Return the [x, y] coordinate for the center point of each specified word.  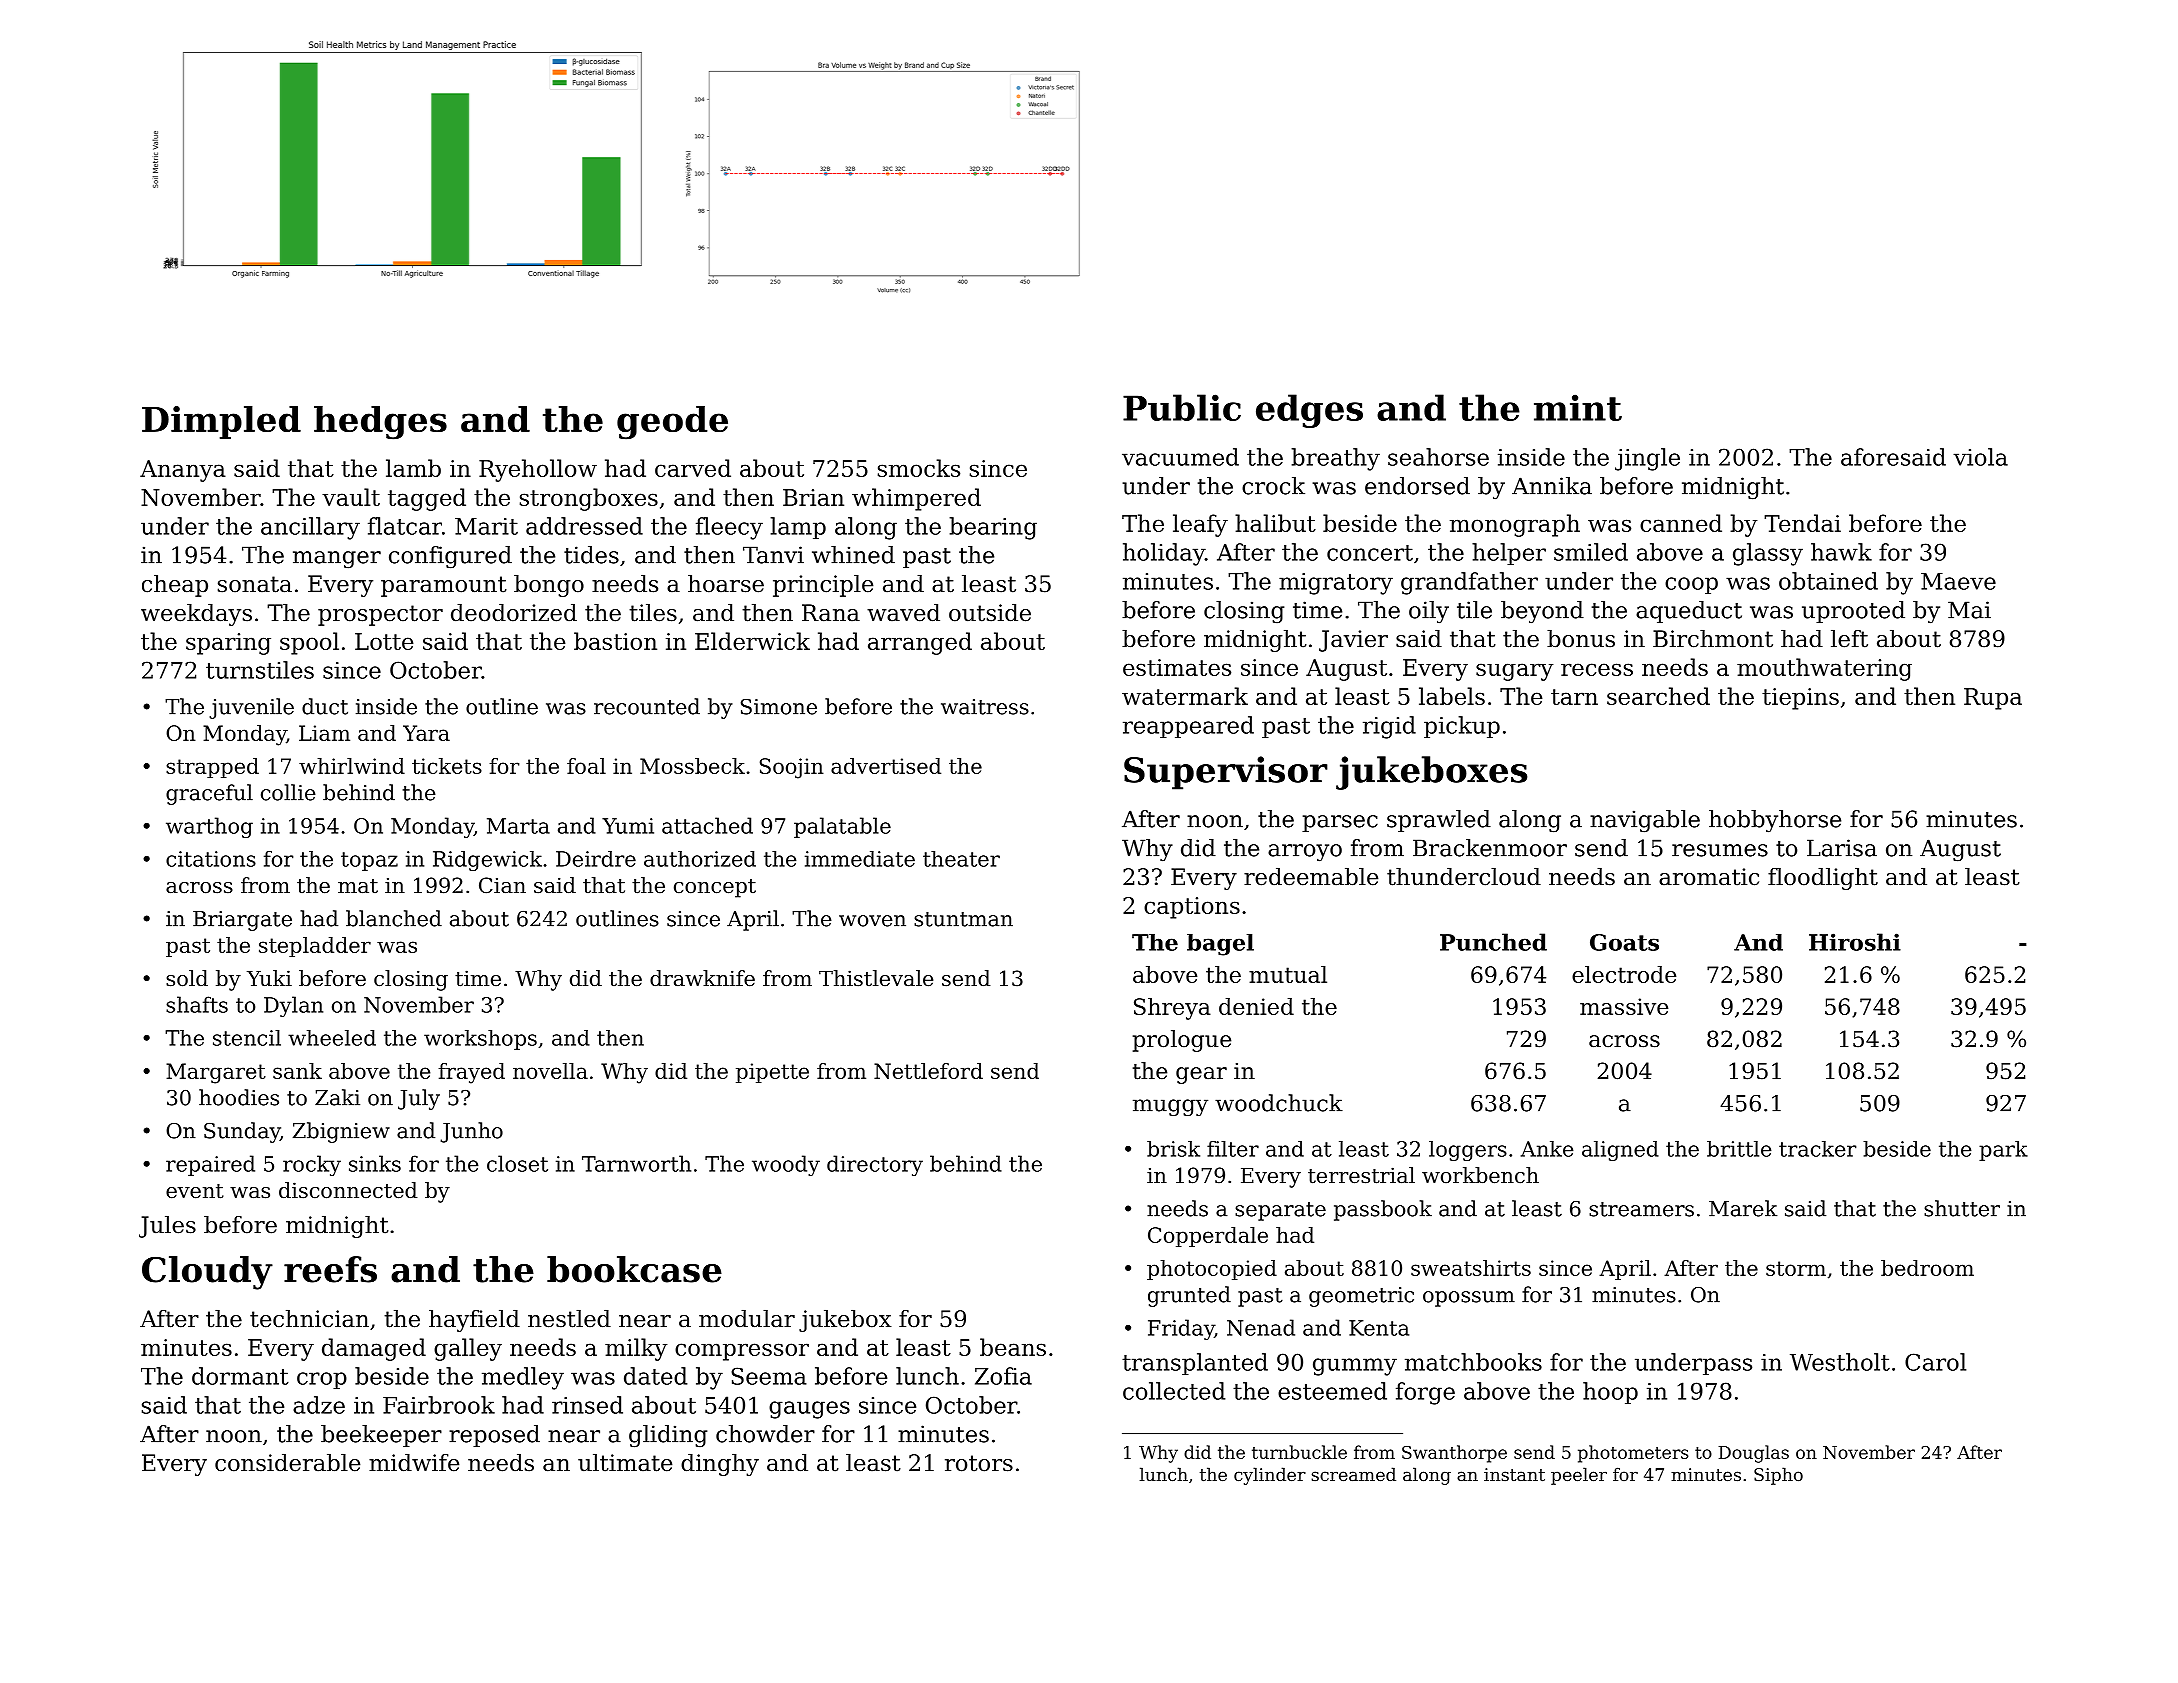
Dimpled [221, 422]
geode [672, 423]
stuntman [963, 919]
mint [1578, 407]
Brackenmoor [1490, 848]
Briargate [242, 921]
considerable [287, 1463]
